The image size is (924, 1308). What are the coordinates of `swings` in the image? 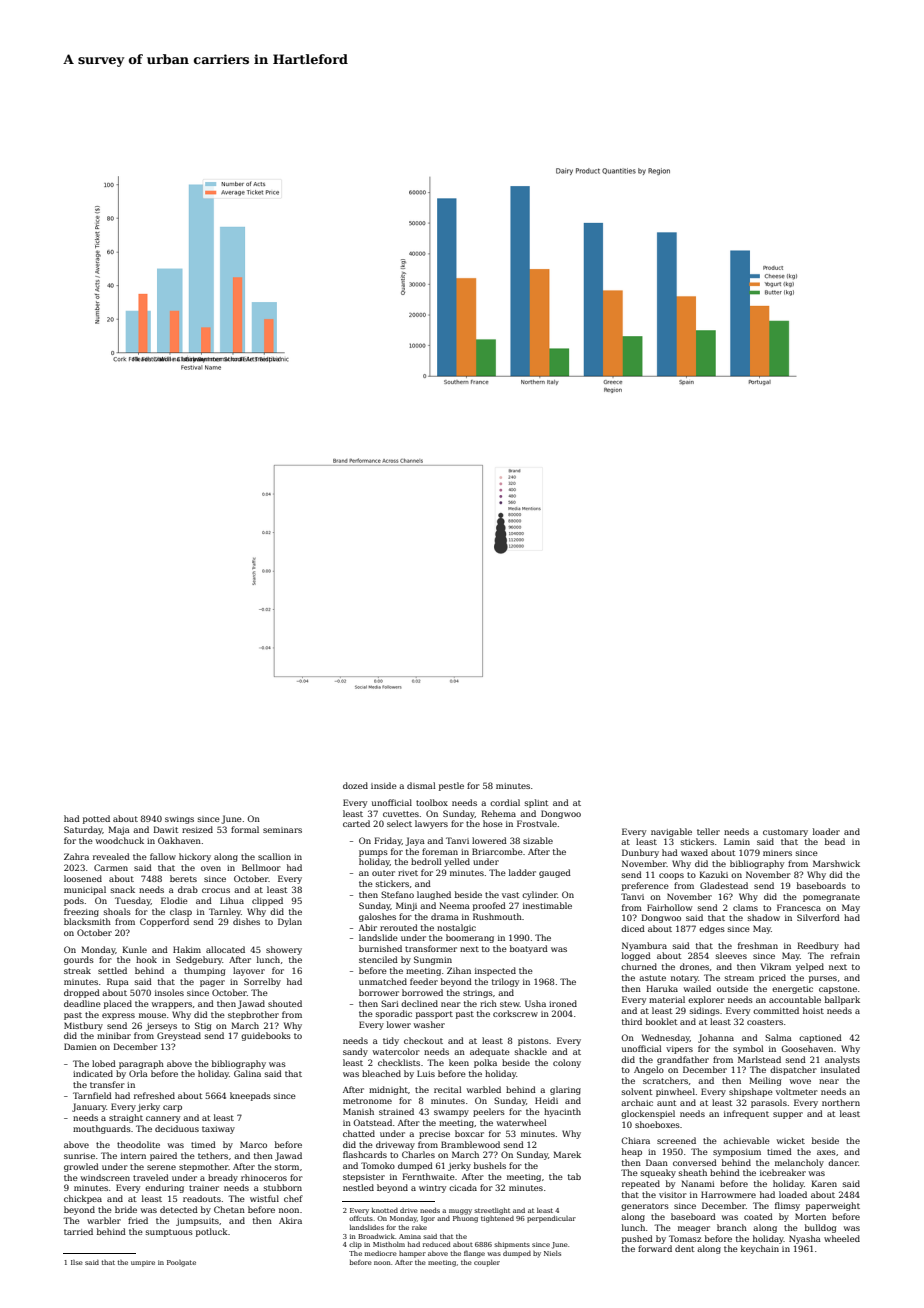 It's located at (179, 820).
